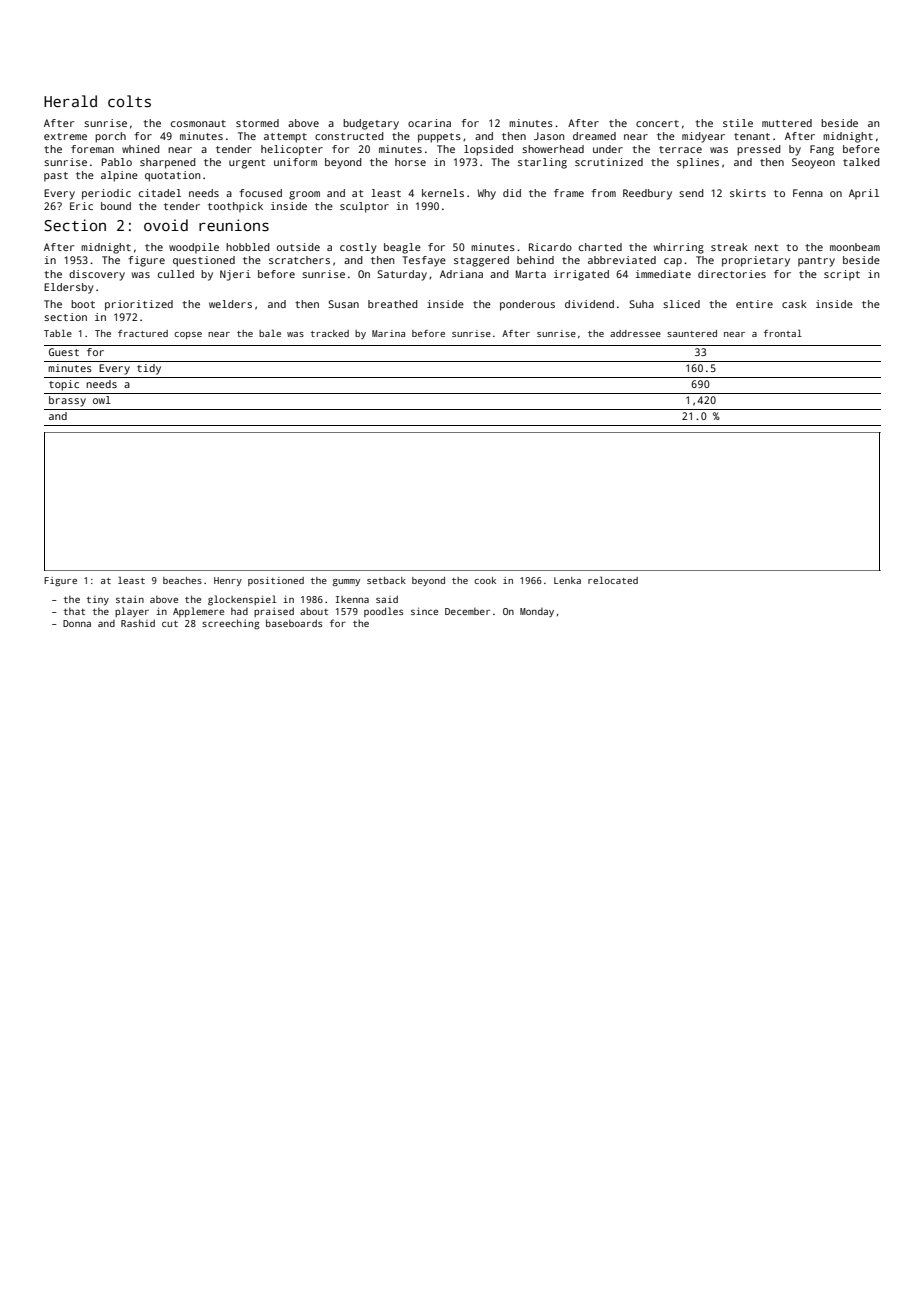 The image size is (924, 1308). I want to click on sculptor, so click(364, 207).
